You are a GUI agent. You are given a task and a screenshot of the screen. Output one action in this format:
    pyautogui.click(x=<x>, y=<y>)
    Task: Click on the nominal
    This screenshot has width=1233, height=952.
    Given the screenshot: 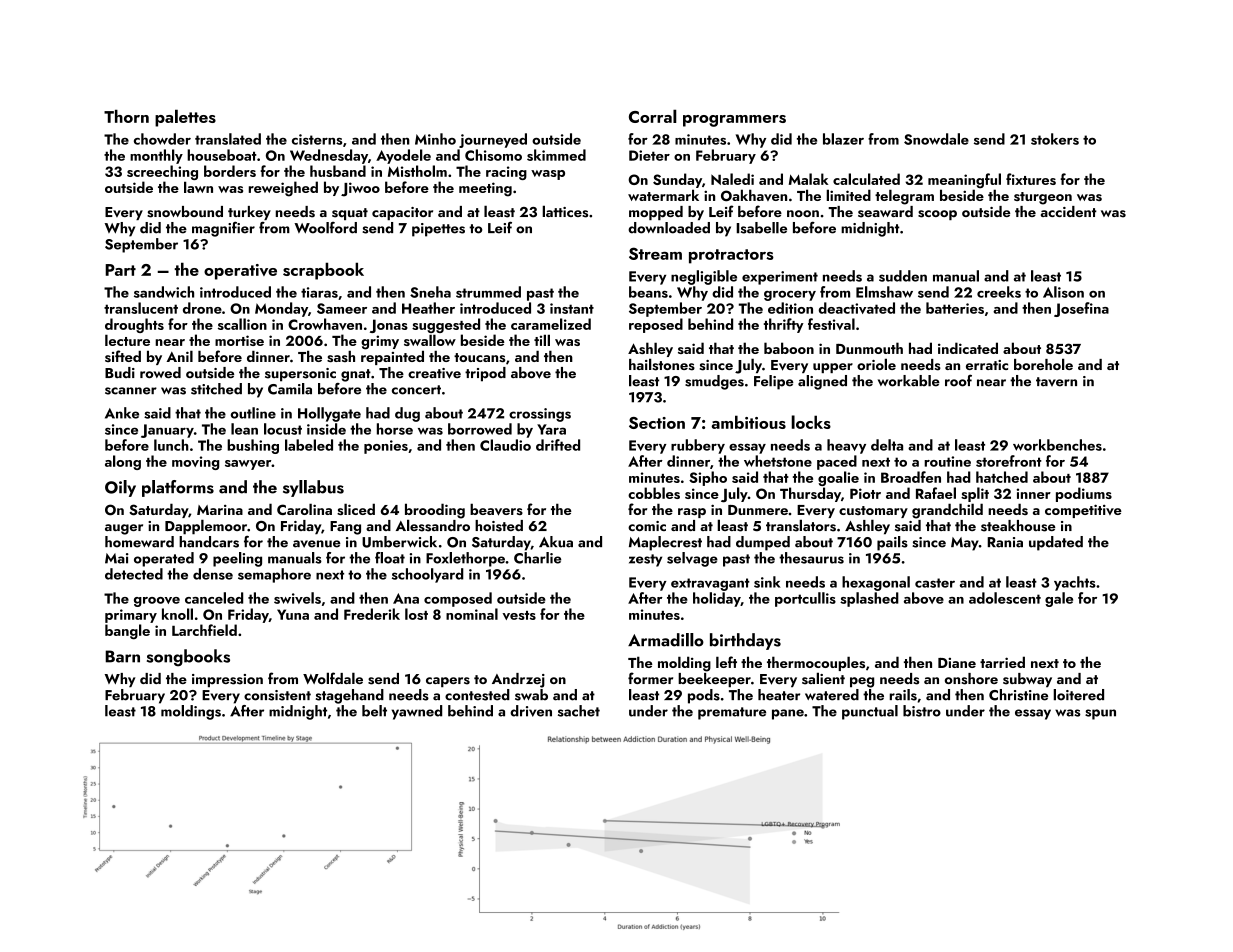 What is the action you would take?
    pyautogui.click(x=472, y=614)
